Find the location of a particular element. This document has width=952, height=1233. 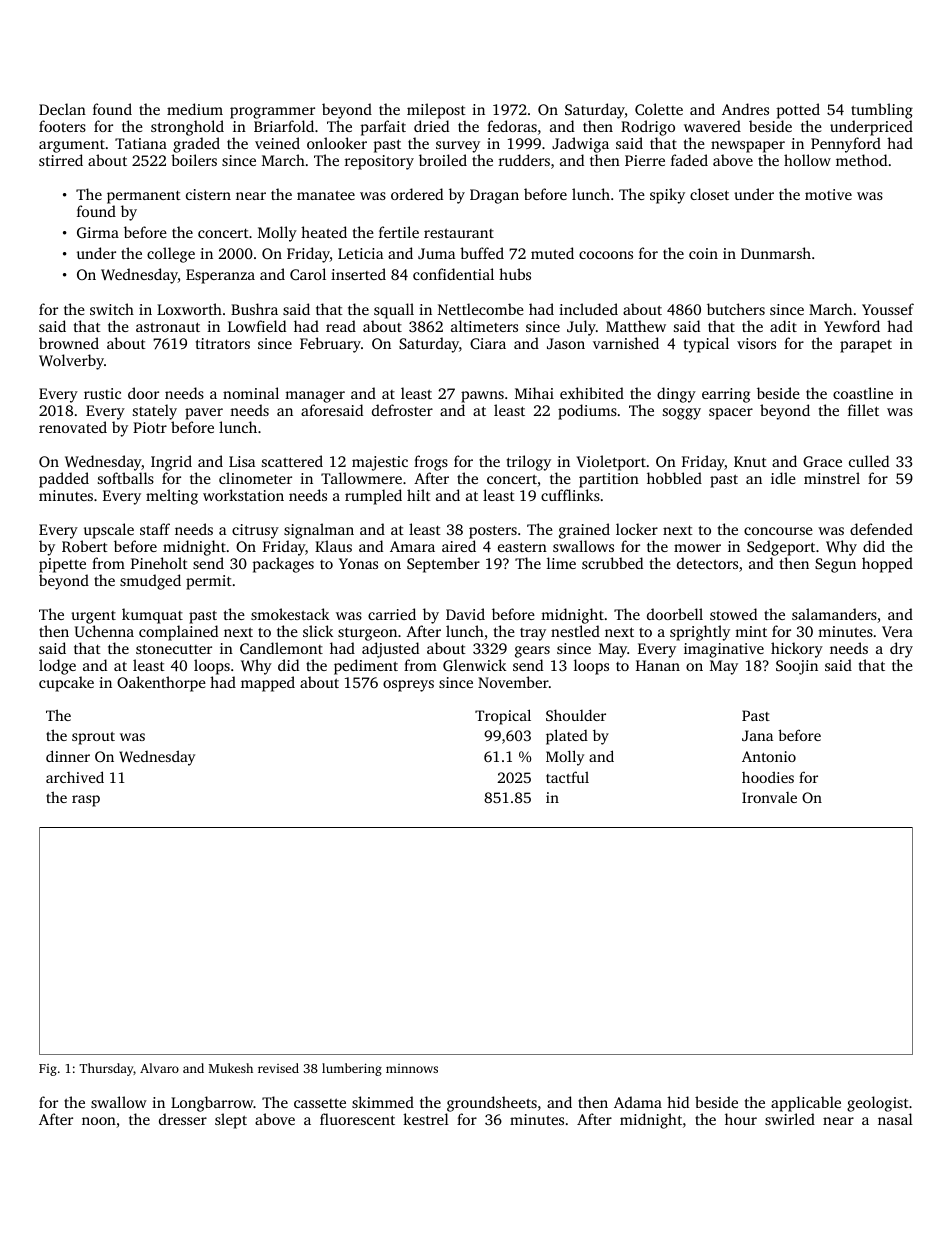

Colette is located at coordinates (659, 109).
